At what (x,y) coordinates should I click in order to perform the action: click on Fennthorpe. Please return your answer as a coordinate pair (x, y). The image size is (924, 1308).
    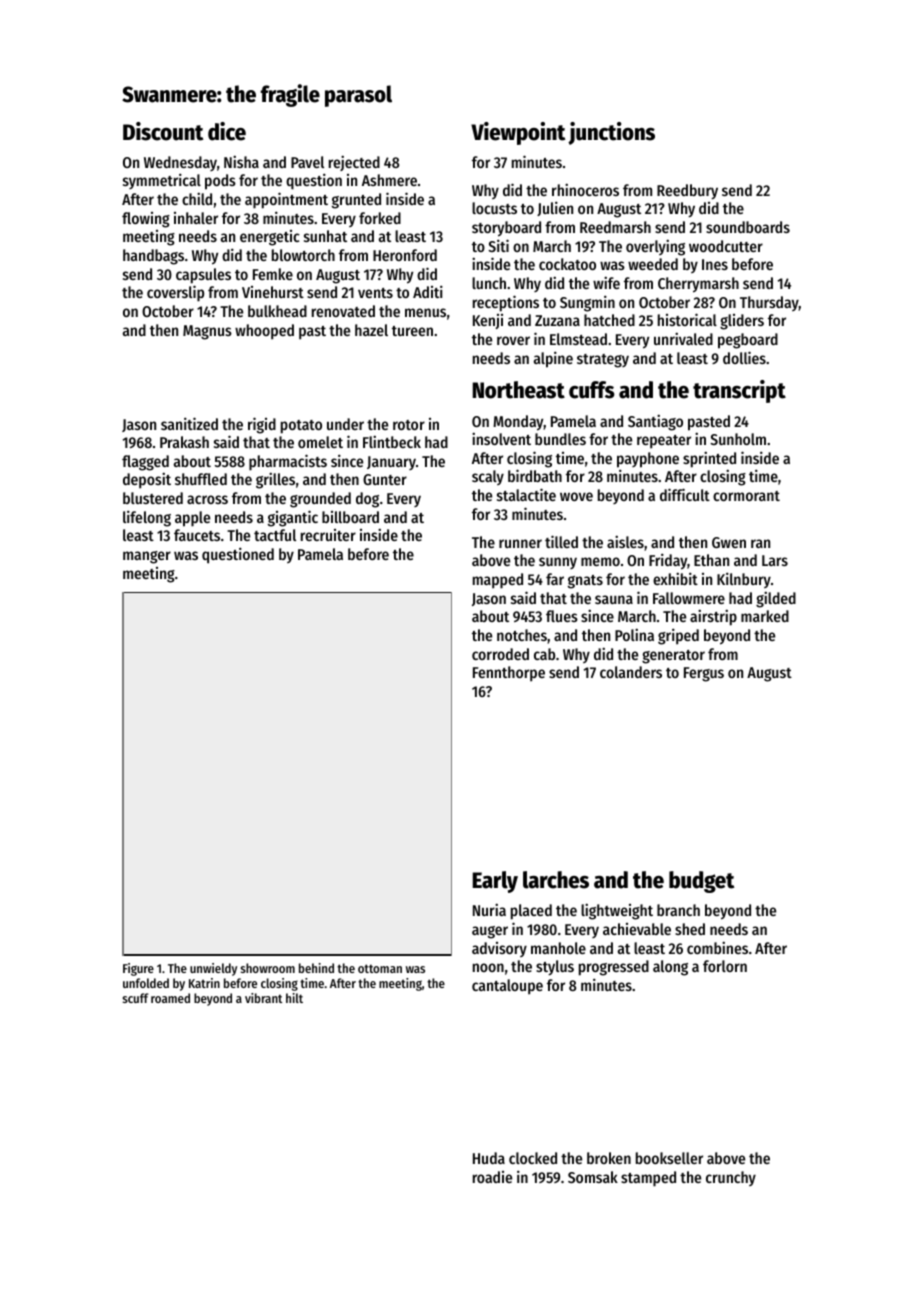
    Looking at the image, I should click on (509, 673).
